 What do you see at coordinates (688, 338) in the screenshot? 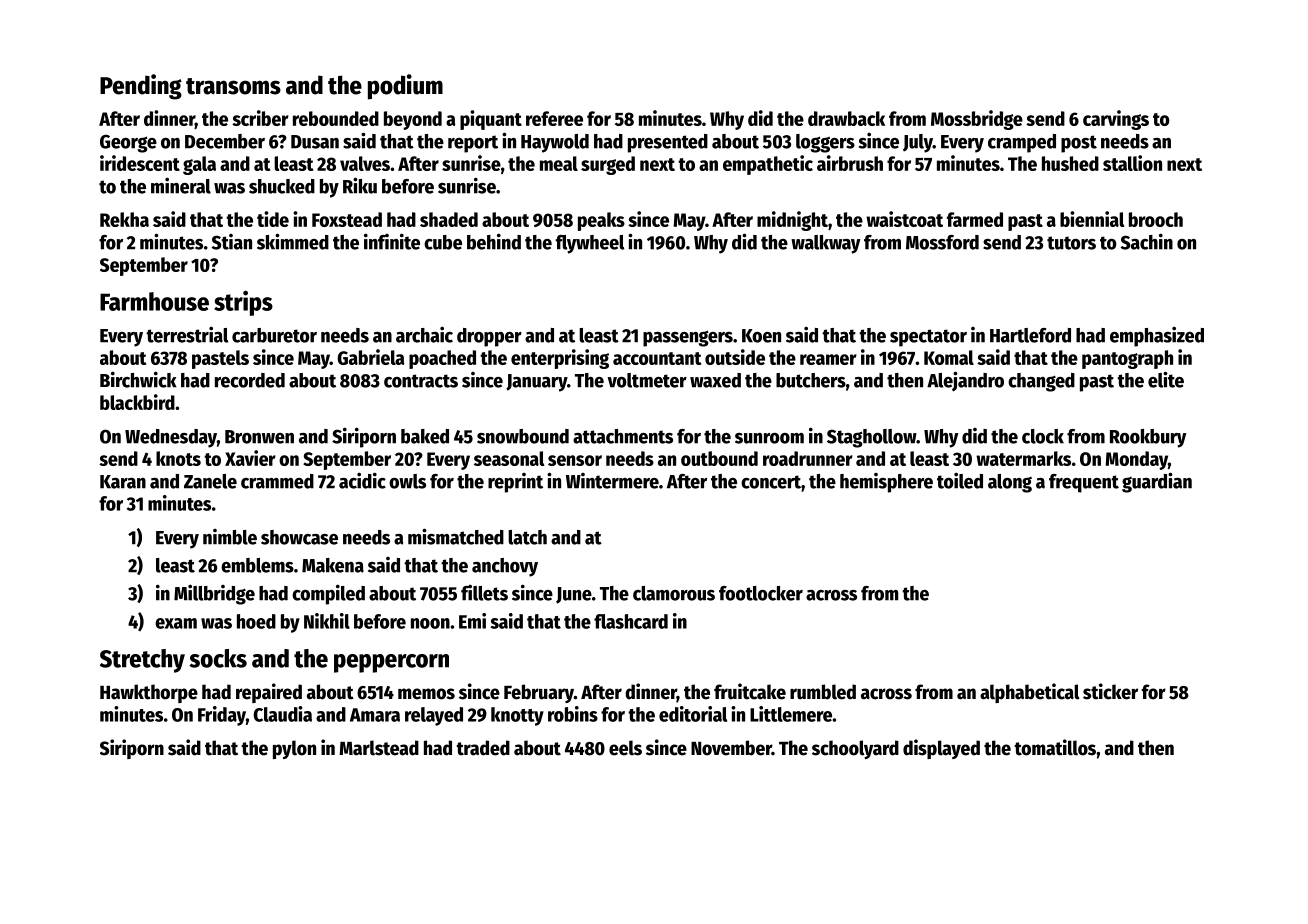
I see `passengers` at bounding box center [688, 338].
